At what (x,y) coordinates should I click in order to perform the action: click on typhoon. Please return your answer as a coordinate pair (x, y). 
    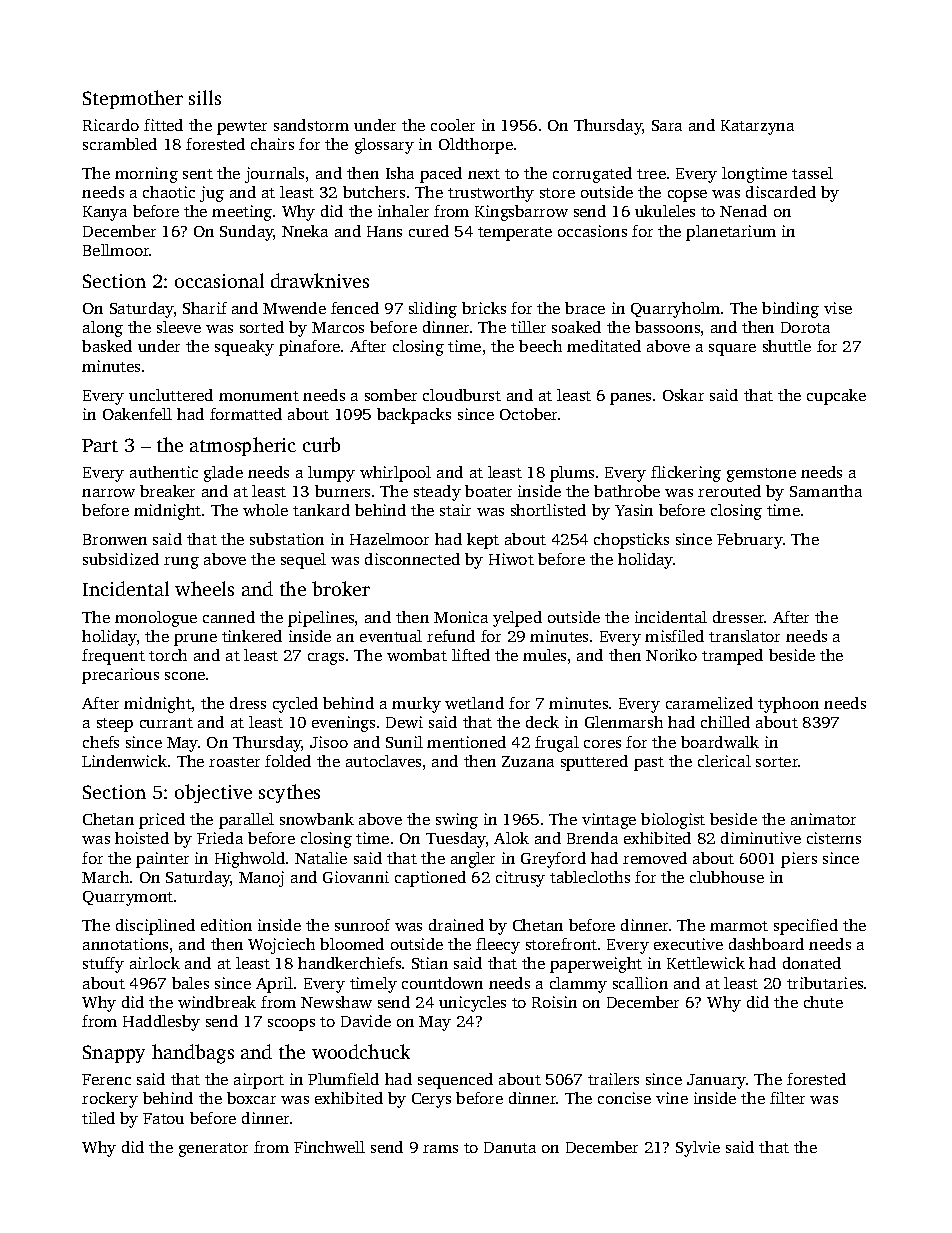
    Looking at the image, I should click on (788, 705).
